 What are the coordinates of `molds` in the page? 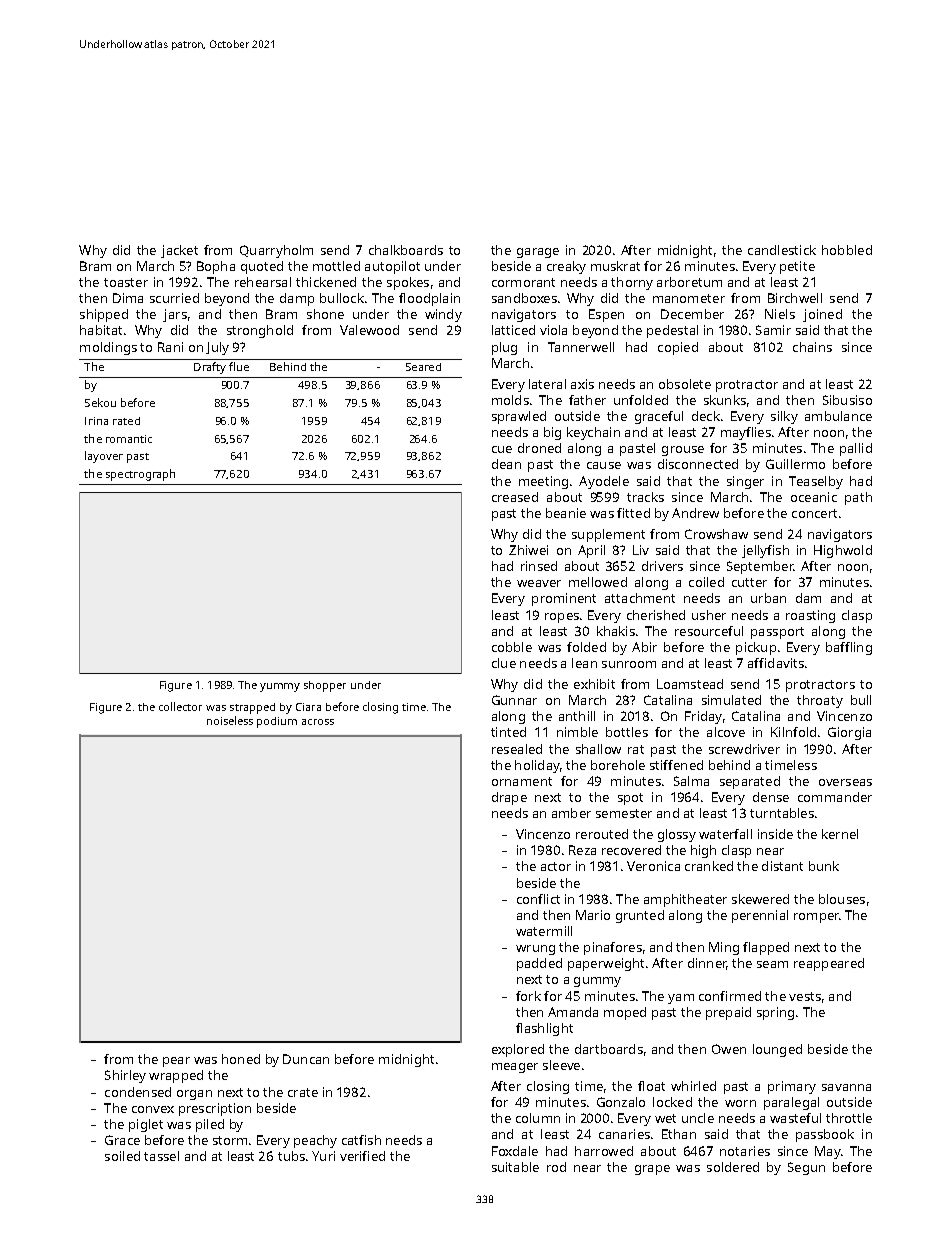 It's located at (510, 400).
